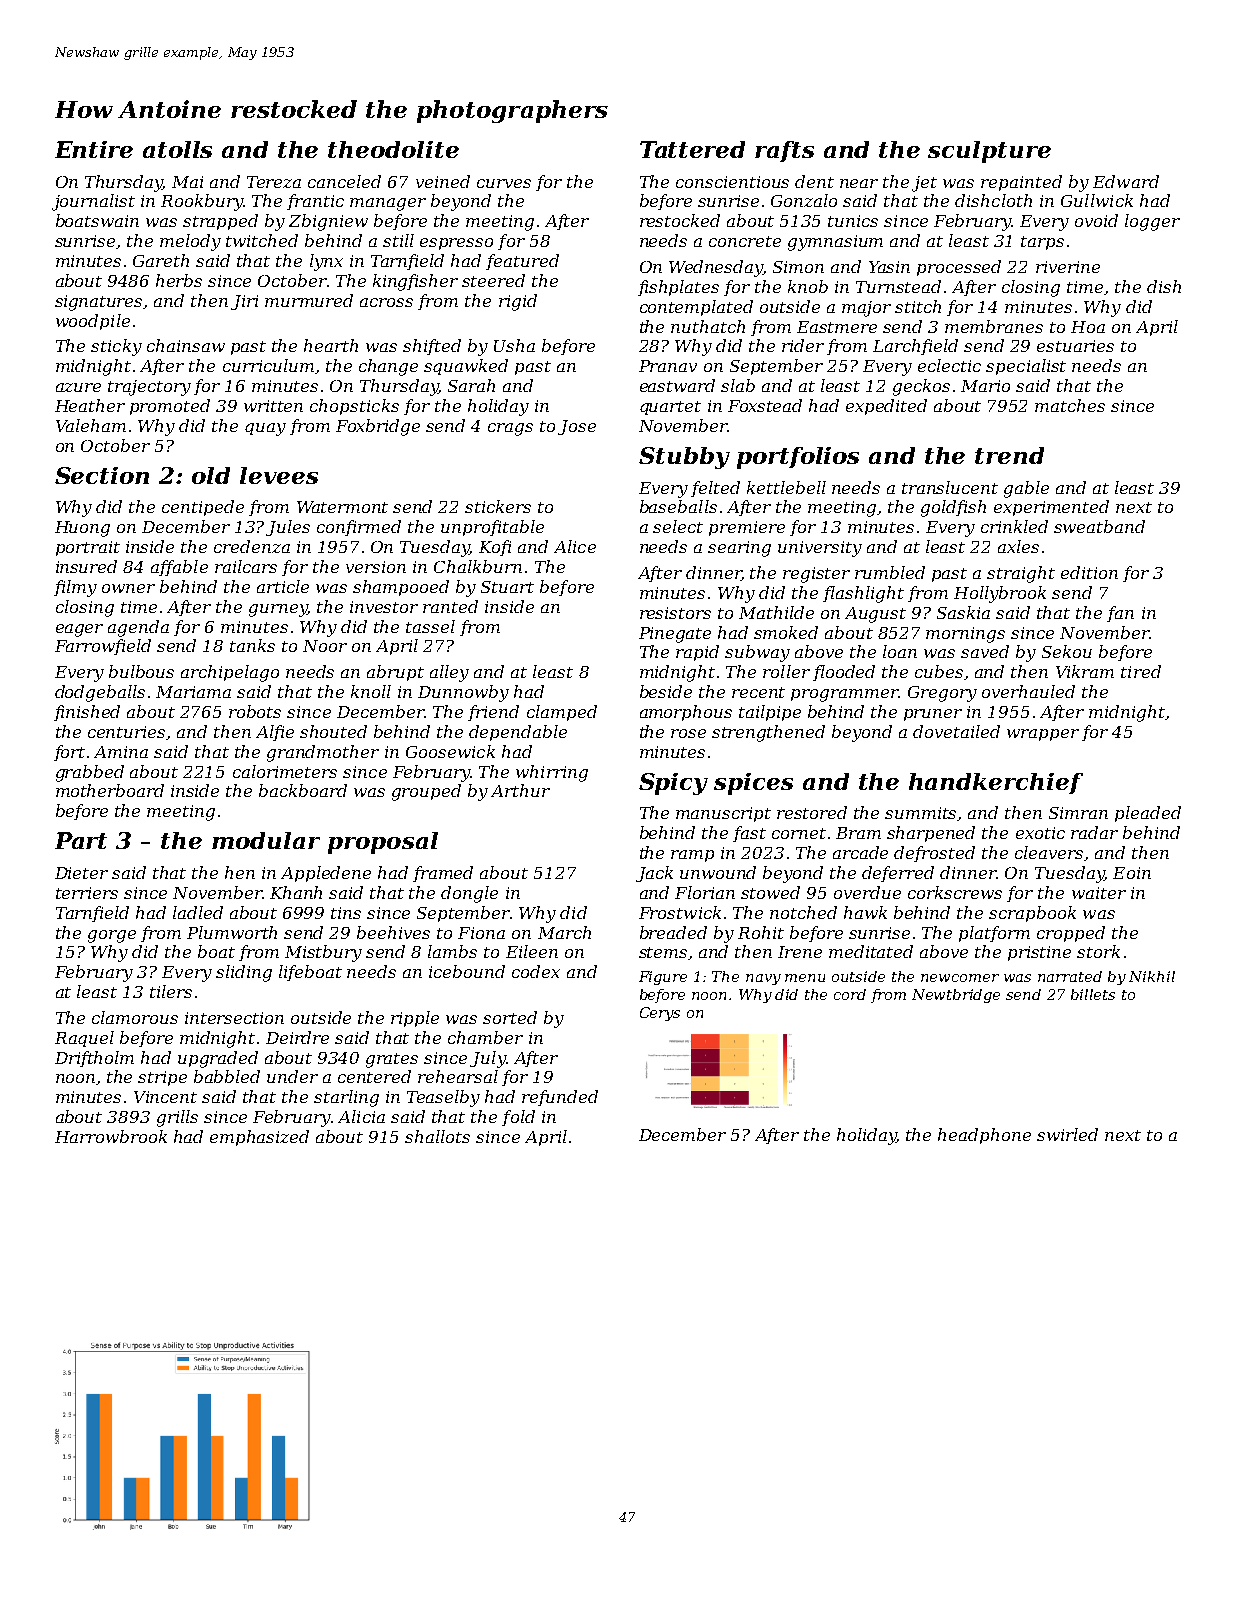 This screenshot has width=1238, height=1602. What do you see at coordinates (739, 549) in the screenshot?
I see `searing` at bounding box center [739, 549].
